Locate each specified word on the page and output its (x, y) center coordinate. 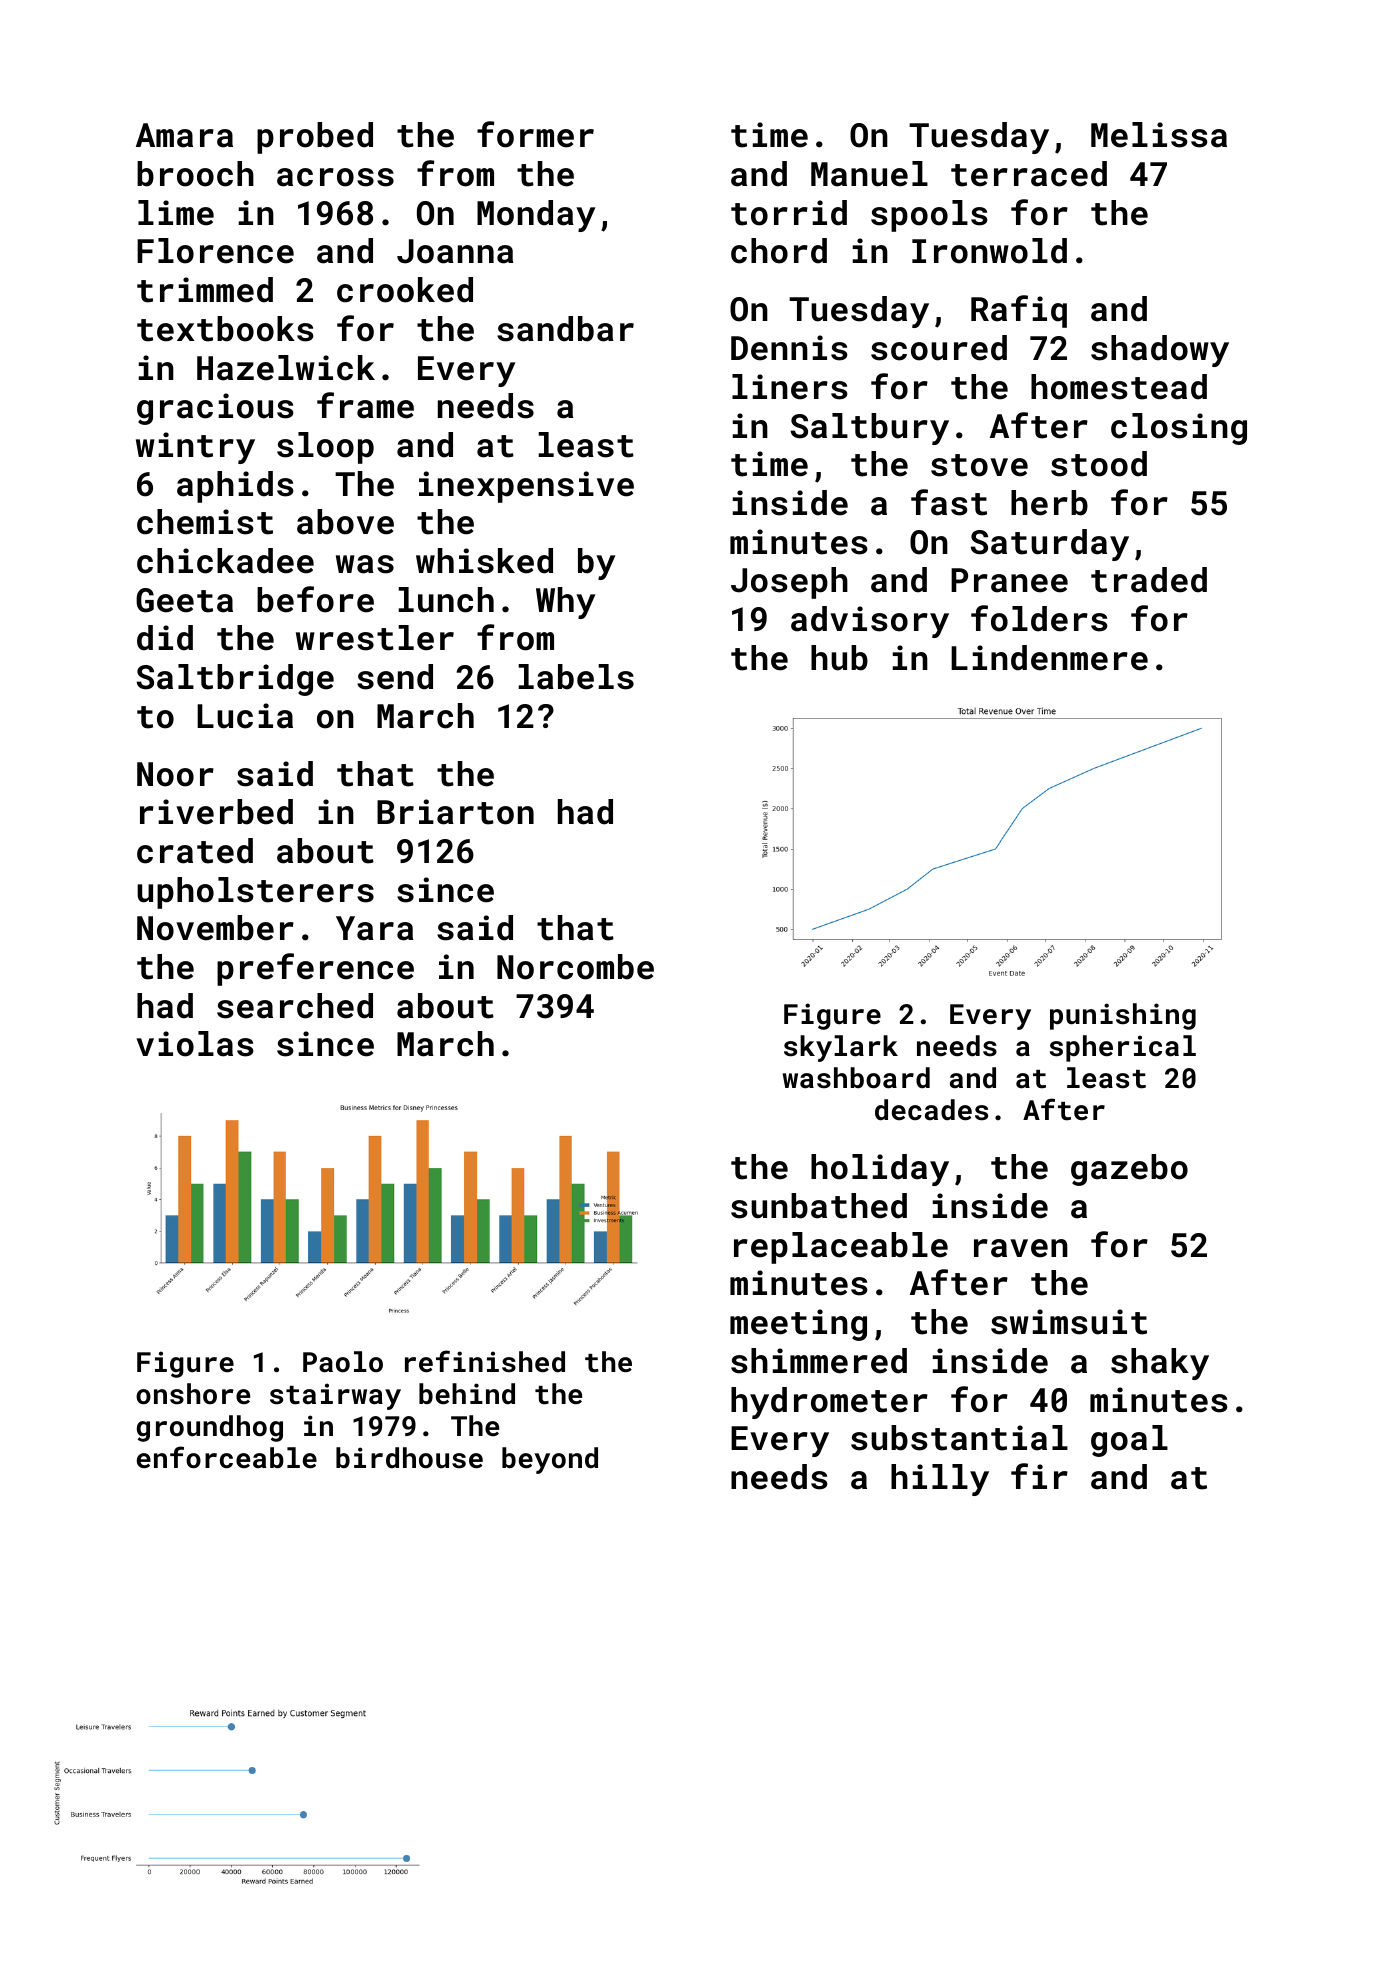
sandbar (565, 329)
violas (195, 1044)
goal (1129, 1441)
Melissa (1159, 135)
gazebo (1129, 1170)
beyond (550, 1460)
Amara (184, 135)
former (535, 134)
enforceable (227, 1457)
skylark (841, 1048)
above (345, 522)
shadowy (1160, 351)
